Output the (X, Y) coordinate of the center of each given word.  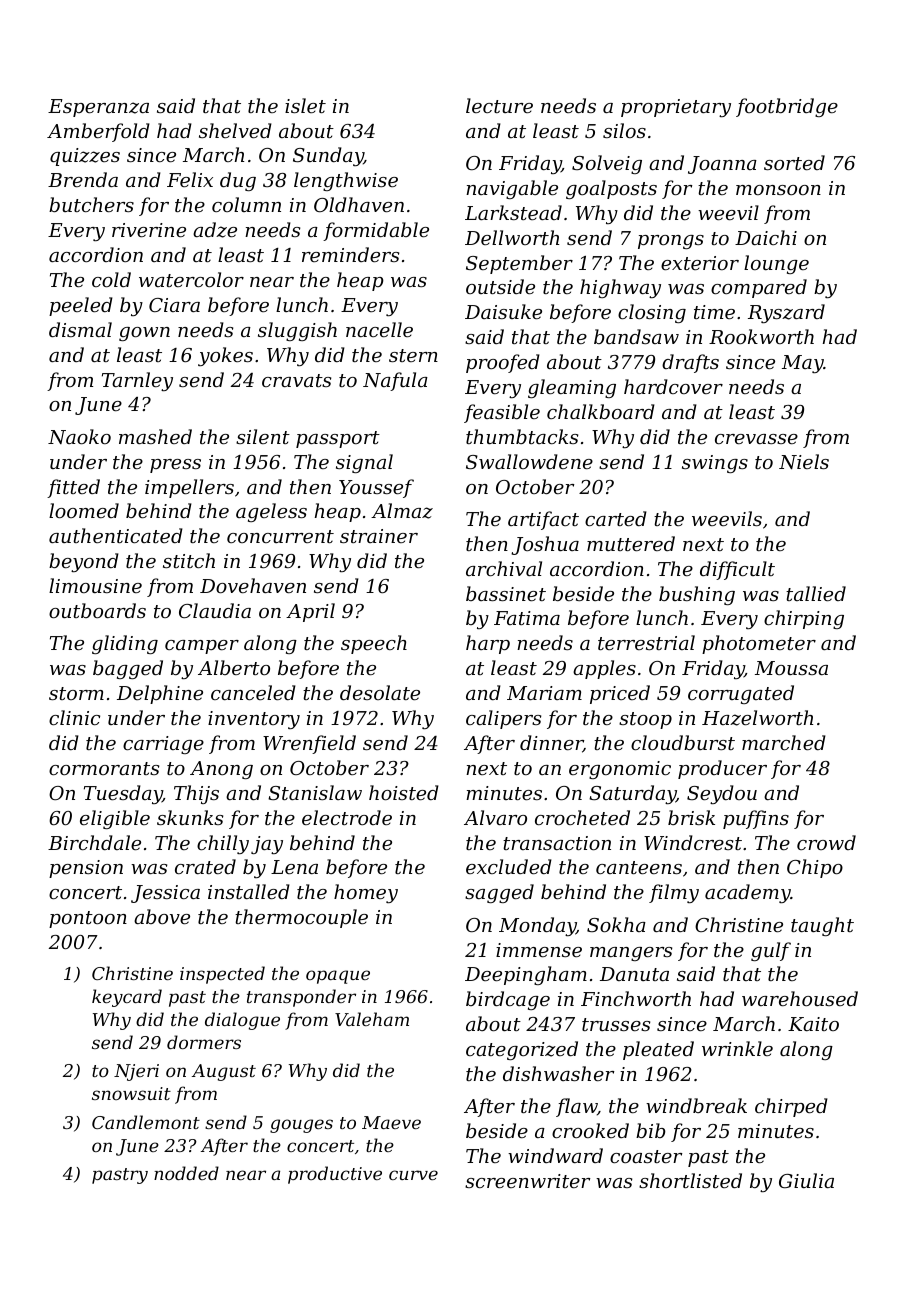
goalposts (611, 189)
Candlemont (146, 1122)
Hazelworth (757, 718)
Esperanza (98, 108)
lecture (499, 105)
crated (205, 866)
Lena (294, 867)
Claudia (215, 610)
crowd (826, 842)
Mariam (544, 693)
